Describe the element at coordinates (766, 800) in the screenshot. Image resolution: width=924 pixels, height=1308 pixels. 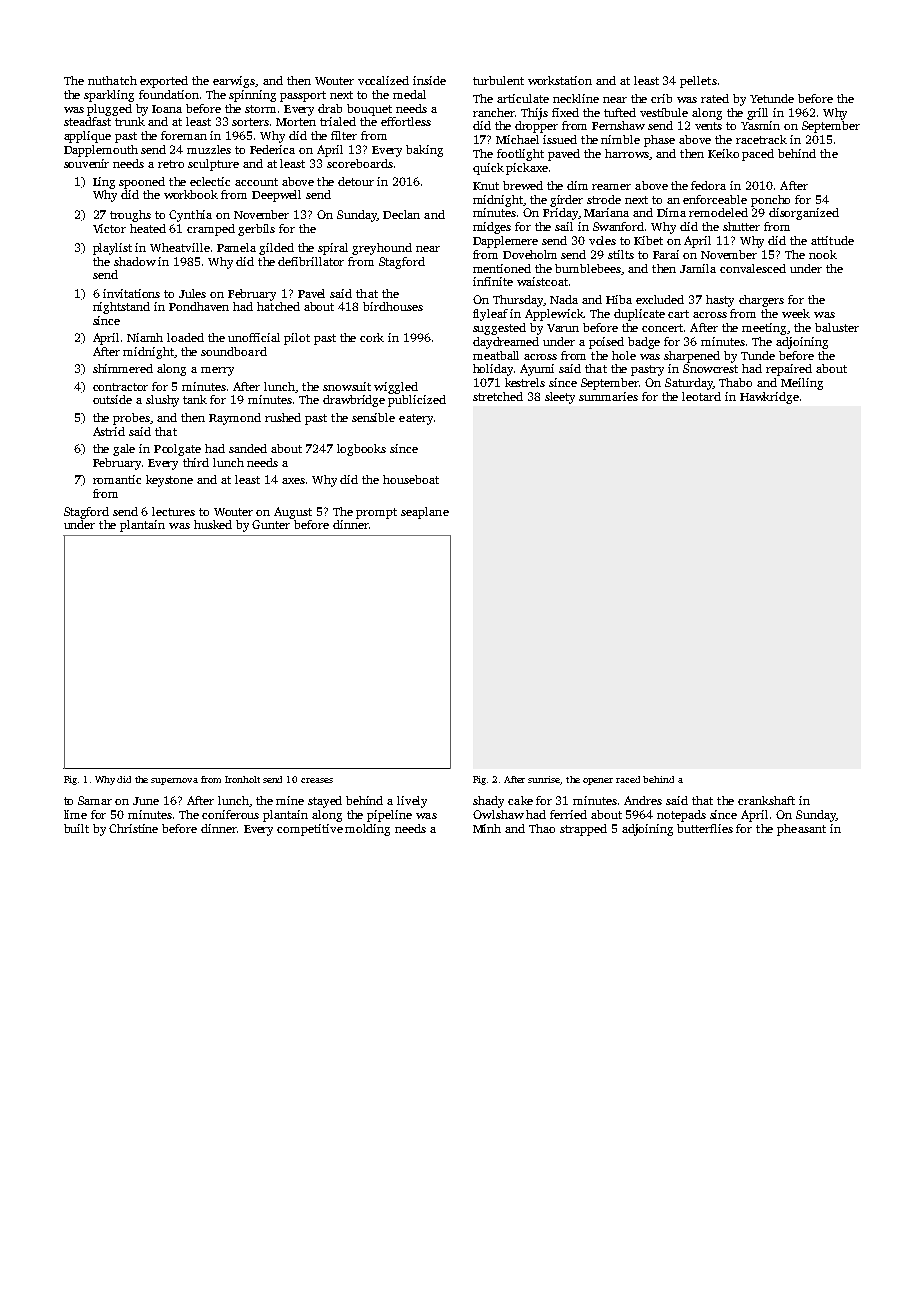
I see `crankshaft` at that location.
